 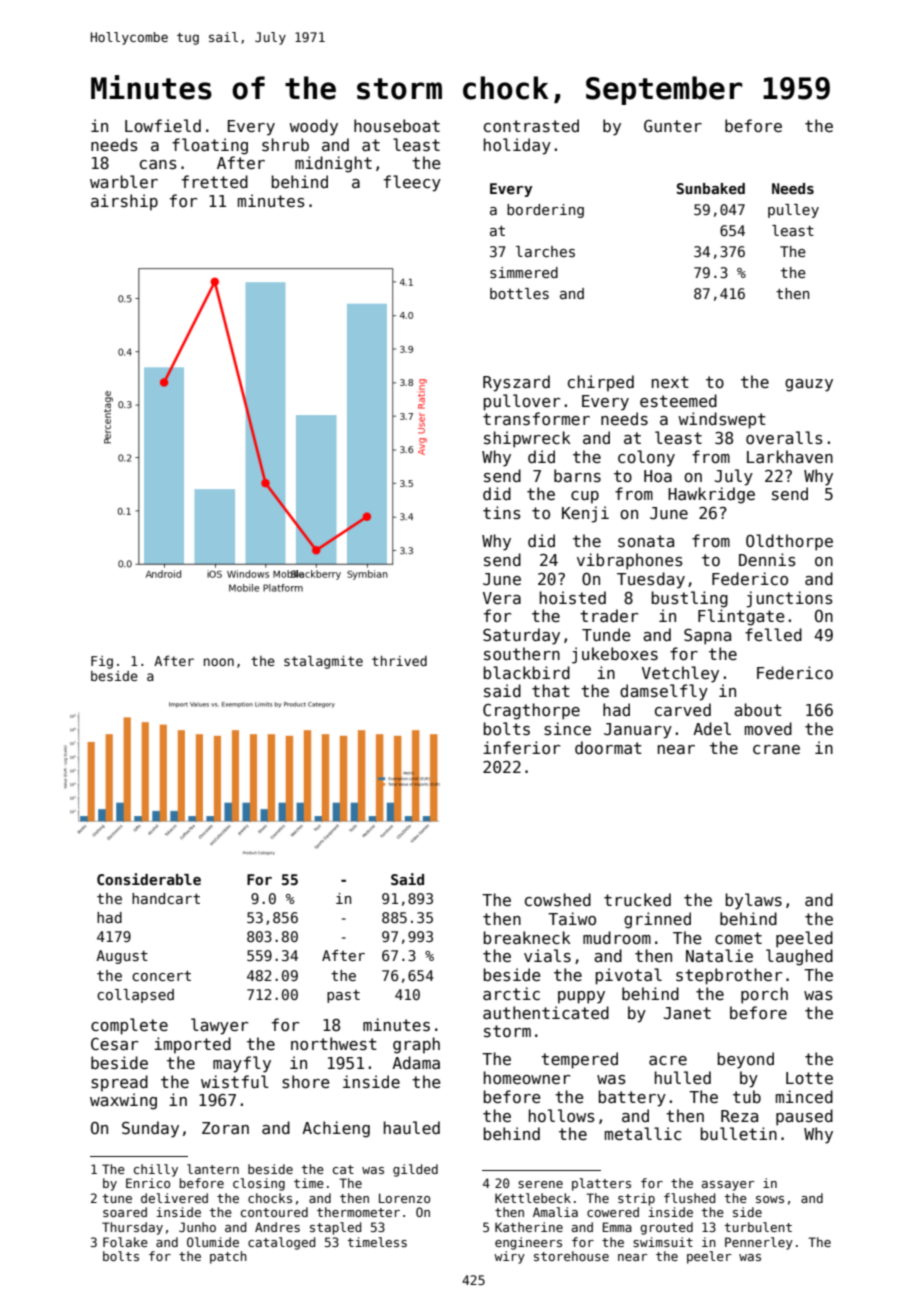 What do you see at coordinates (509, 1257) in the image?
I see `wiry` at bounding box center [509, 1257].
